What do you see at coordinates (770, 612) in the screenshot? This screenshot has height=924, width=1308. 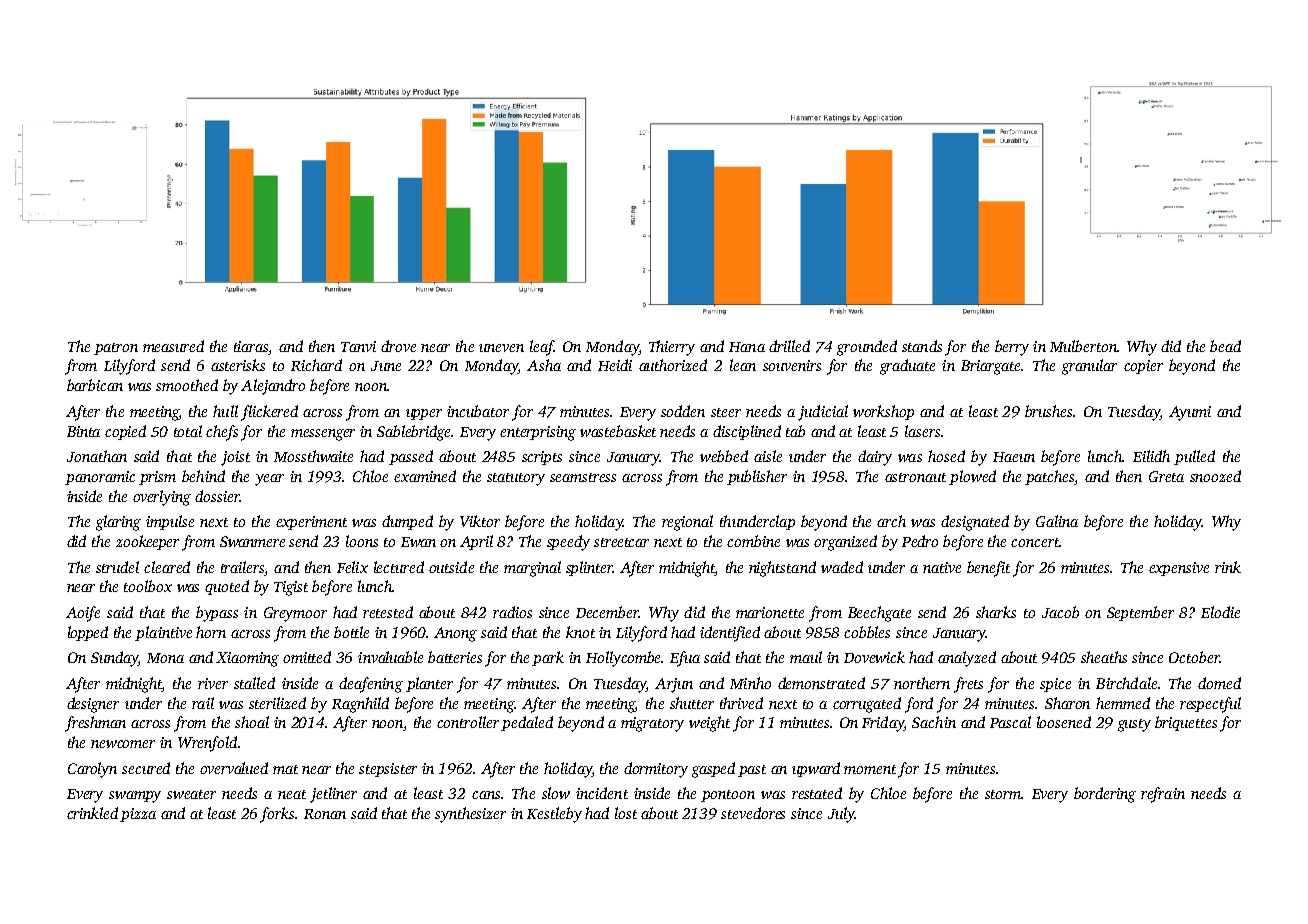 I see `marionette` at bounding box center [770, 612].
